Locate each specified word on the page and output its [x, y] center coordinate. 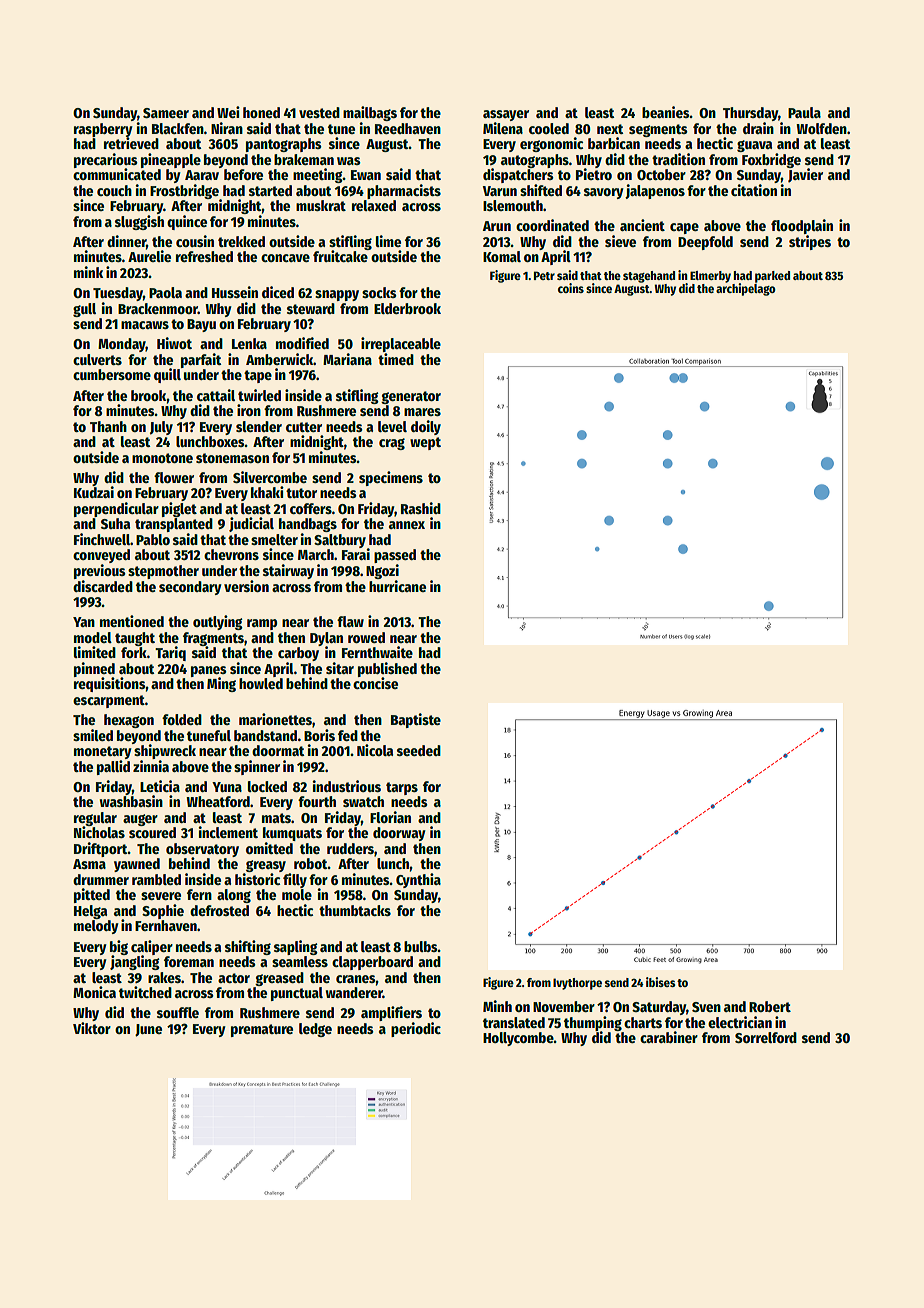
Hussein [235, 292]
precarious [106, 160]
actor [234, 978]
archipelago [746, 289]
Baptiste [416, 720]
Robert [770, 1006]
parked [772, 277]
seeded [419, 750]
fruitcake [340, 256]
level [392, 426]
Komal [502, 256]
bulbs [421, 946]
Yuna [227, 787]
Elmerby [710, 277]
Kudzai [94, 492]
